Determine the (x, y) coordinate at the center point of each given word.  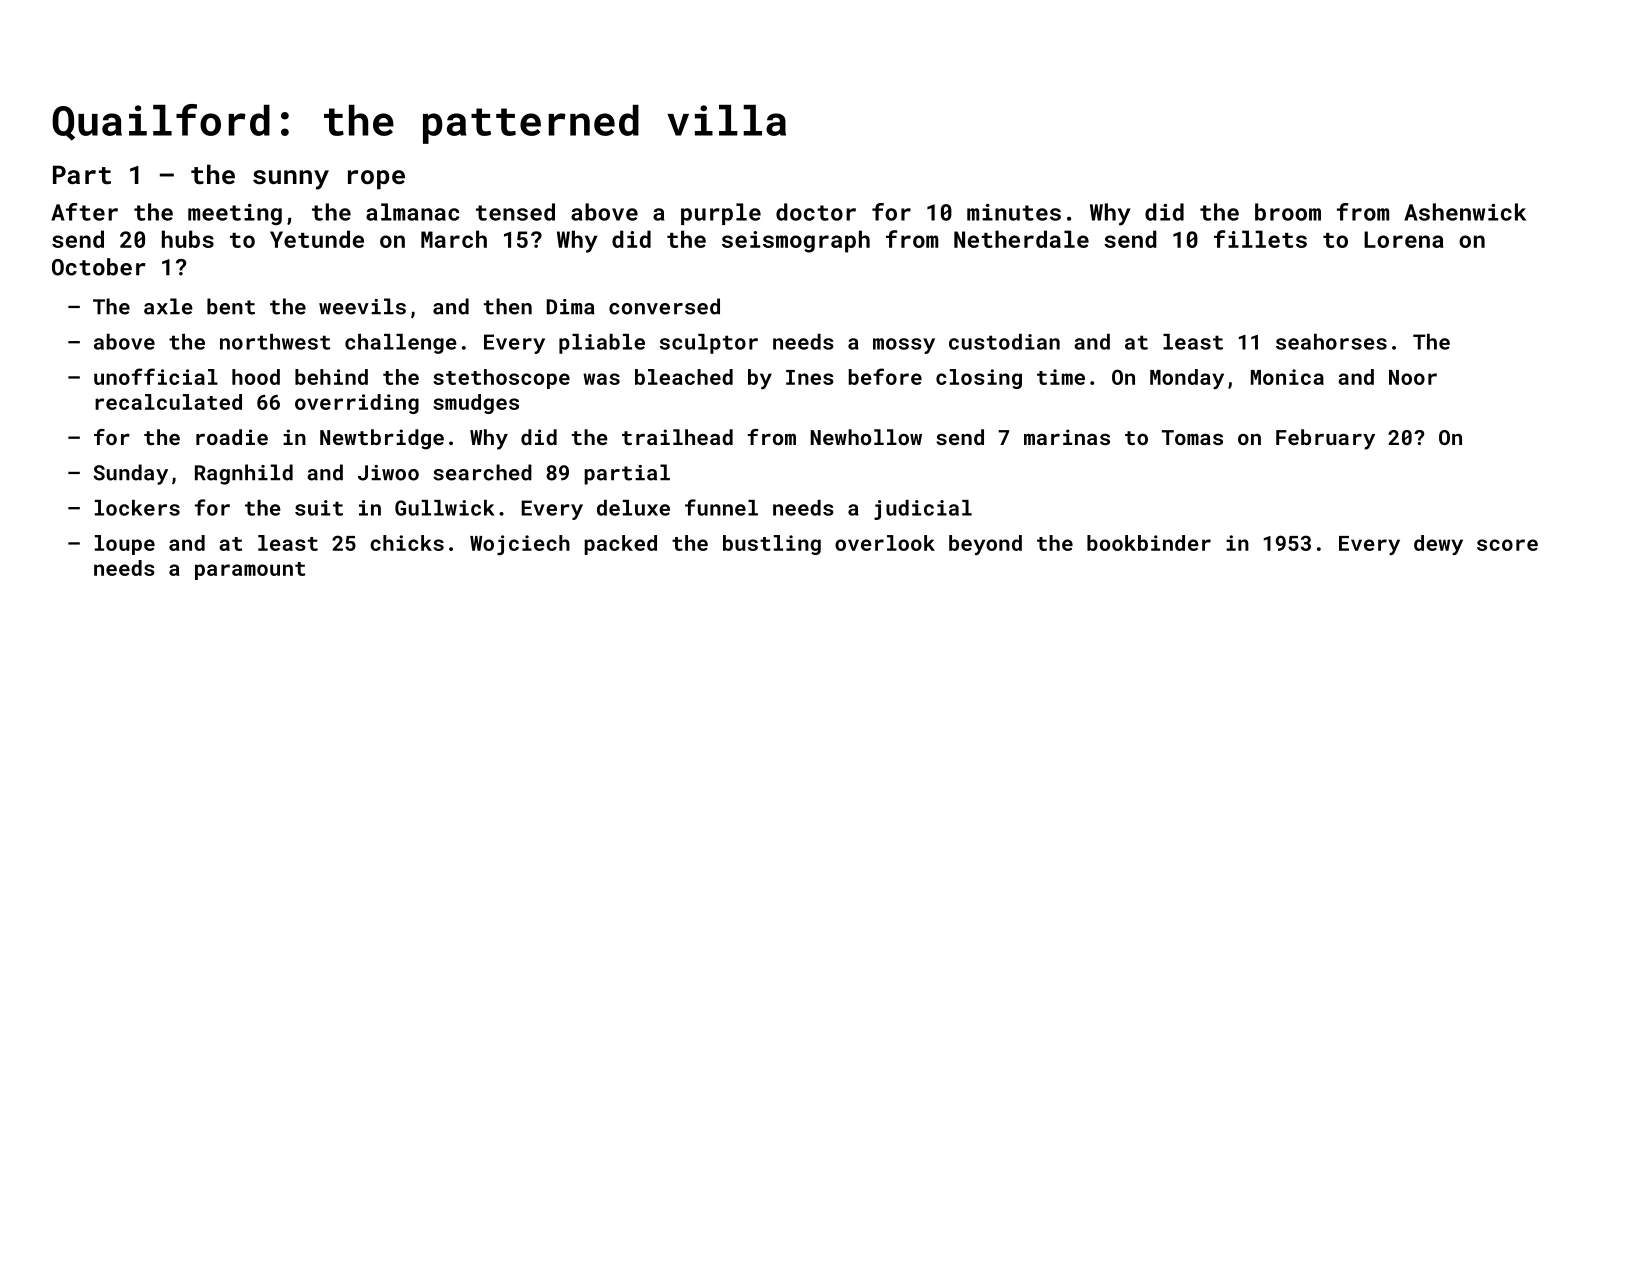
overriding (357, 404)
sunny (291, 180)
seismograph (796, 241)
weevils (362, 306)
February (1325, 439)
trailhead (677, 437)
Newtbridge (382, 439)
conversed (664, 306)
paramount (250, 571)
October (99, 267)
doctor (816, 212)
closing (979, 379)
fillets (1260, 239)
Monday (1187, 379)
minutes (1014, 212)
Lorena (1404, 239)
